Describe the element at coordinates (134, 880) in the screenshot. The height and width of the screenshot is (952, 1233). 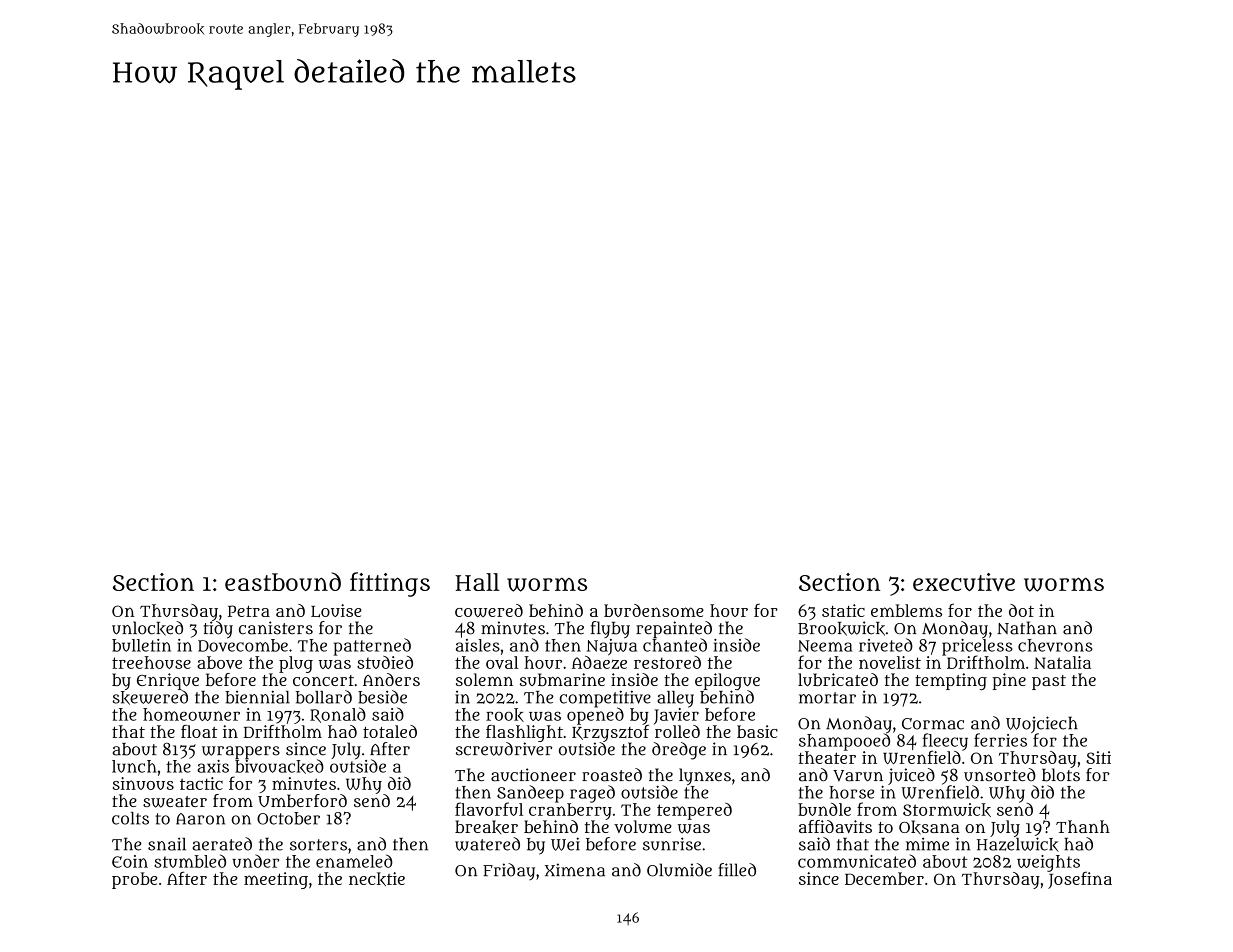
I see `probe` at that location.
